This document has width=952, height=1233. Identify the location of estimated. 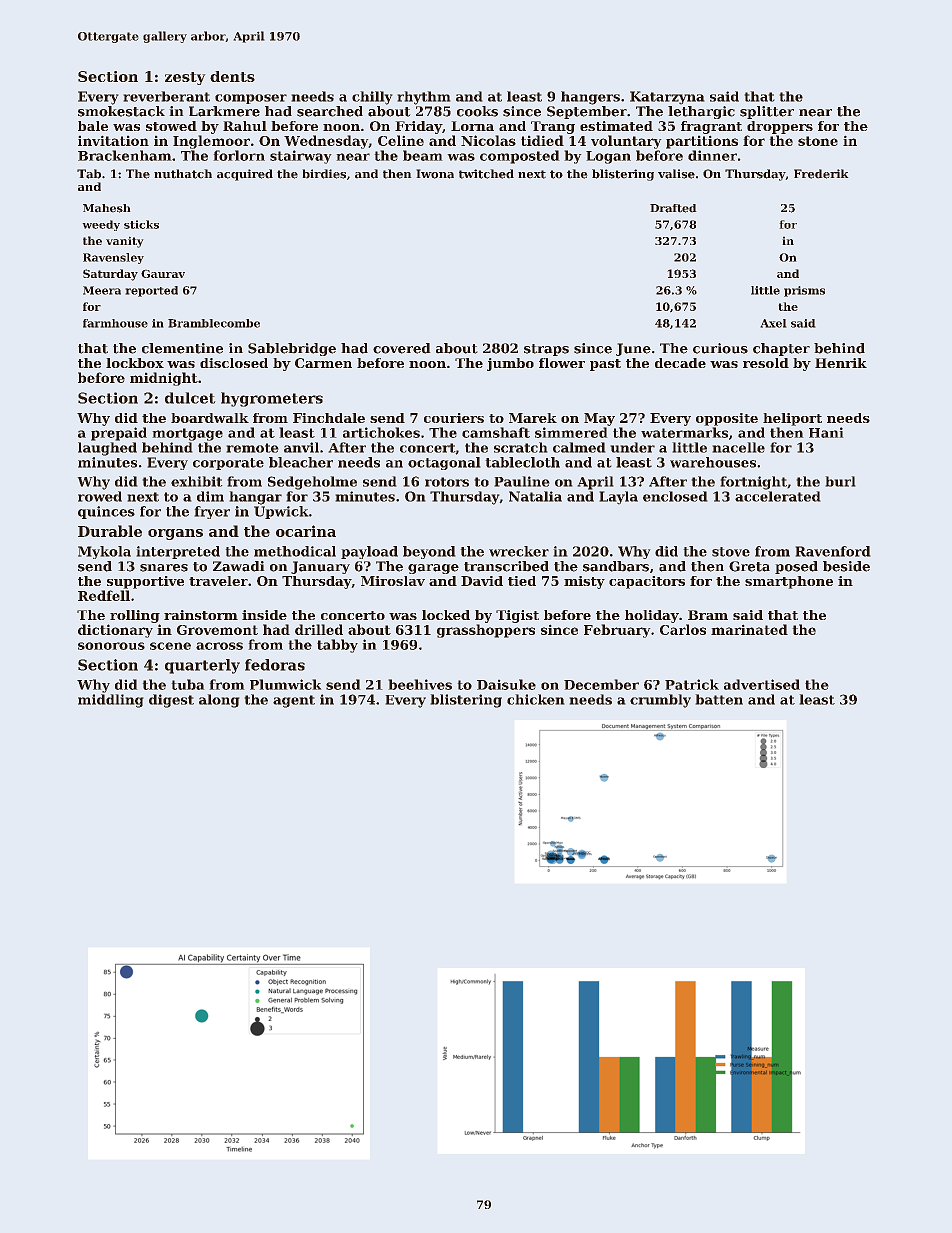
(616, 126).
